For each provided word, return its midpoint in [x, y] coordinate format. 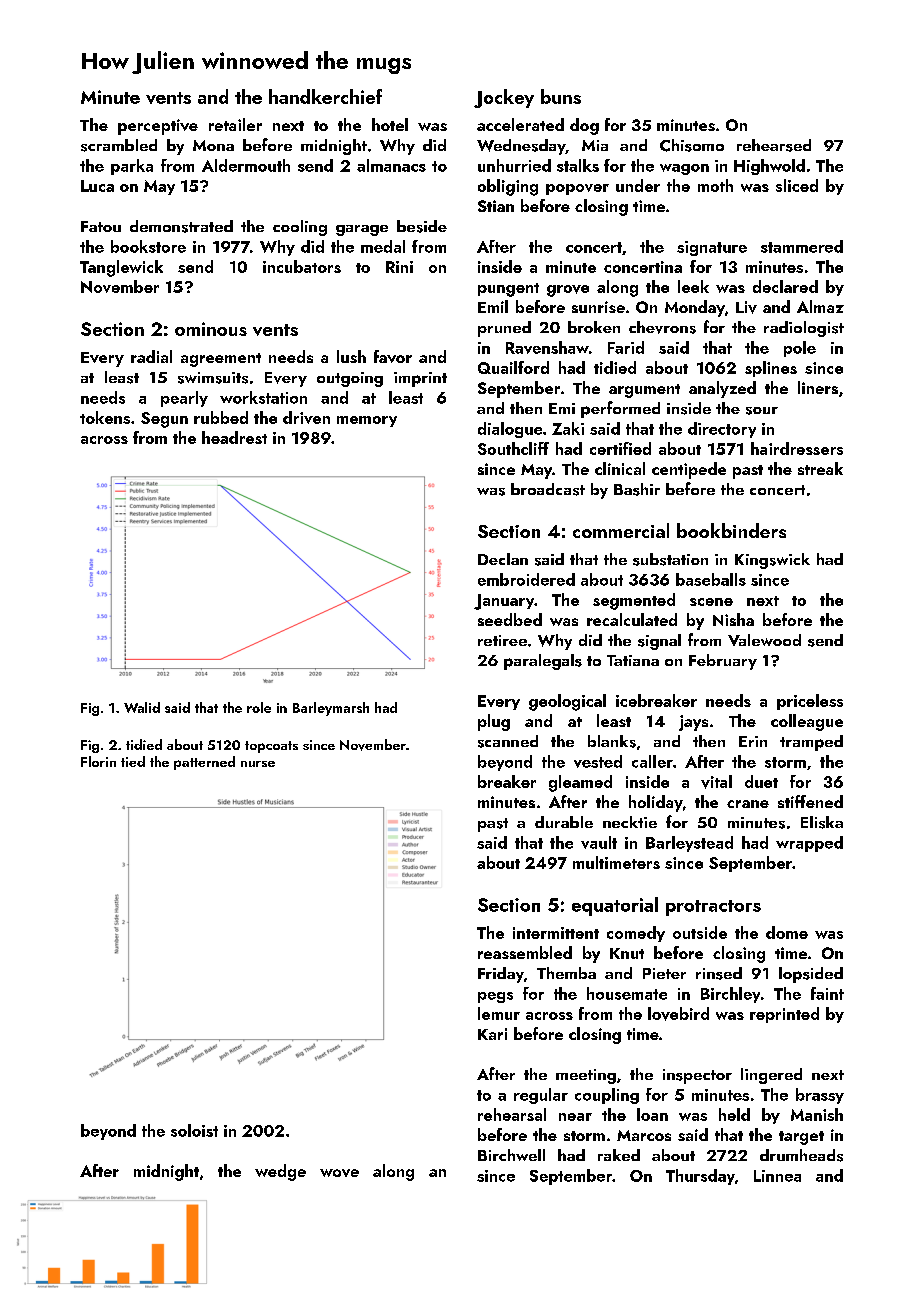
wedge [280, 1172]
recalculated [632, 619]
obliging [508, 187]
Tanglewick [121, 268]
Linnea [777, 1176]
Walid [142, 707]
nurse [258, 764]
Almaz [820, 306]
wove [339, 1173]
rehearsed [774, 145]
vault [599, 842]
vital [716, 782]
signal [659, 642]
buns [561, 96]
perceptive [158, 127]
